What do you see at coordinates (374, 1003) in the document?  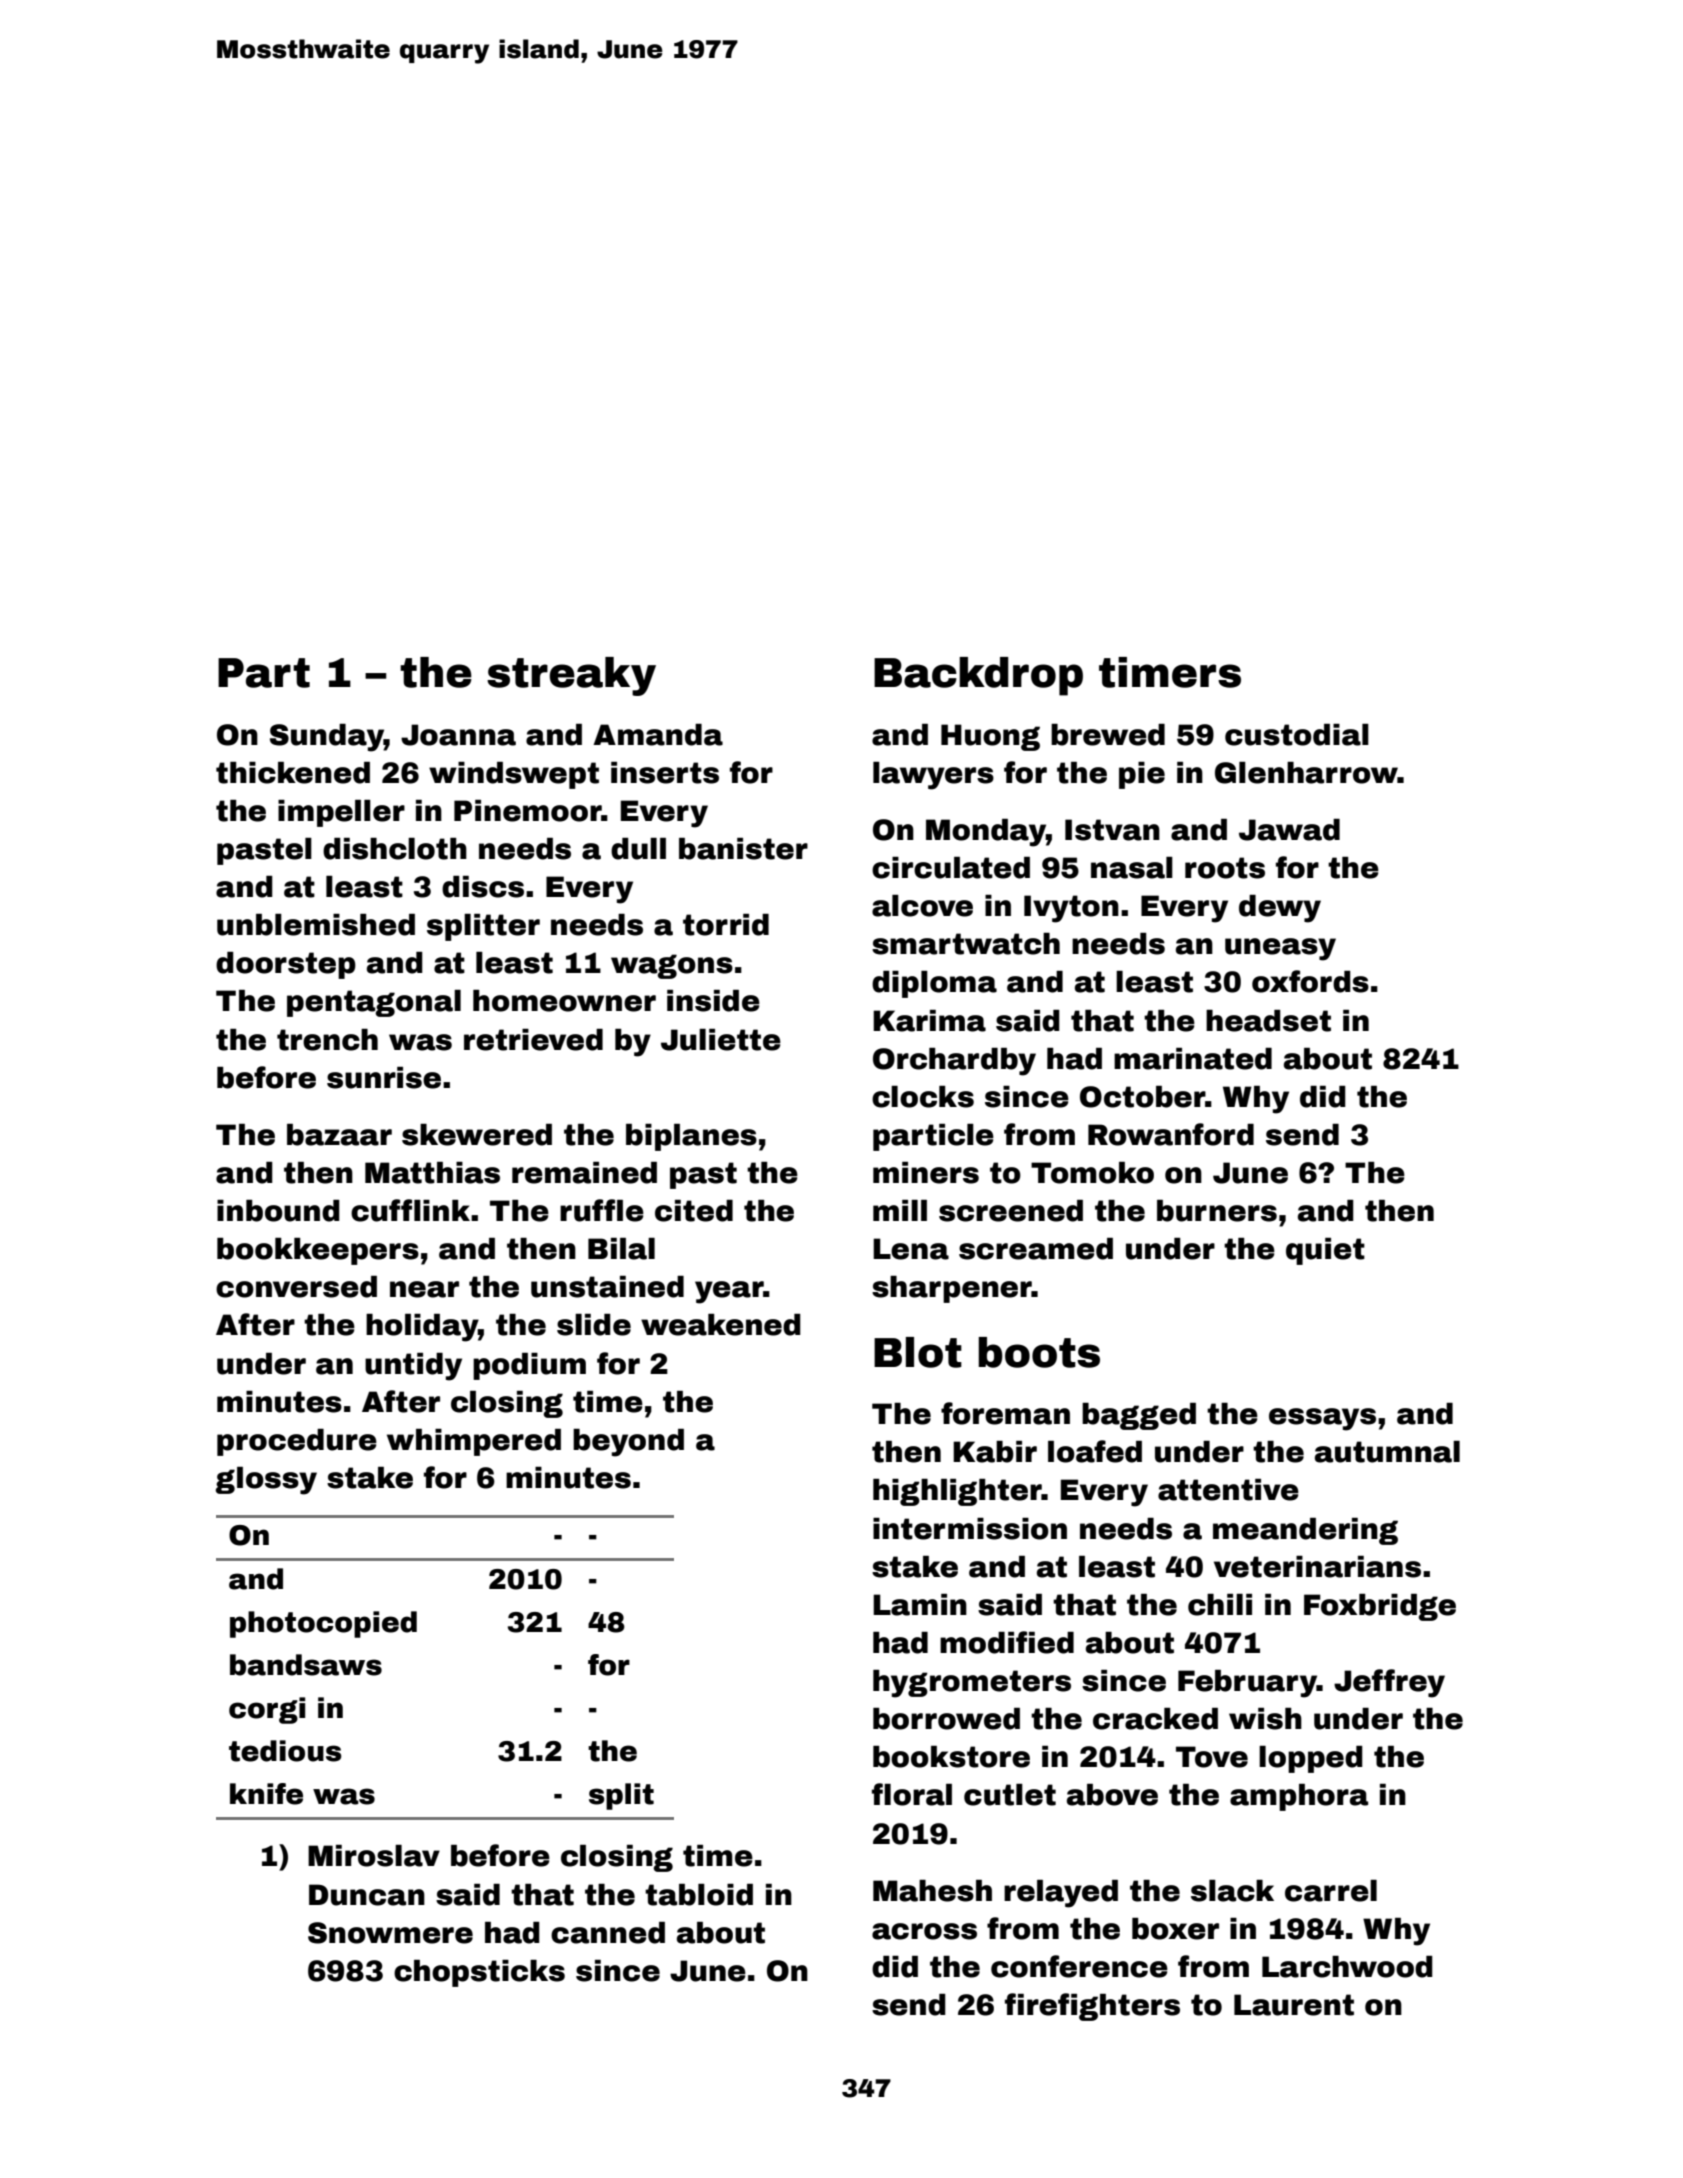 I see `pentagonal` at bounding box center [374, 1003].
